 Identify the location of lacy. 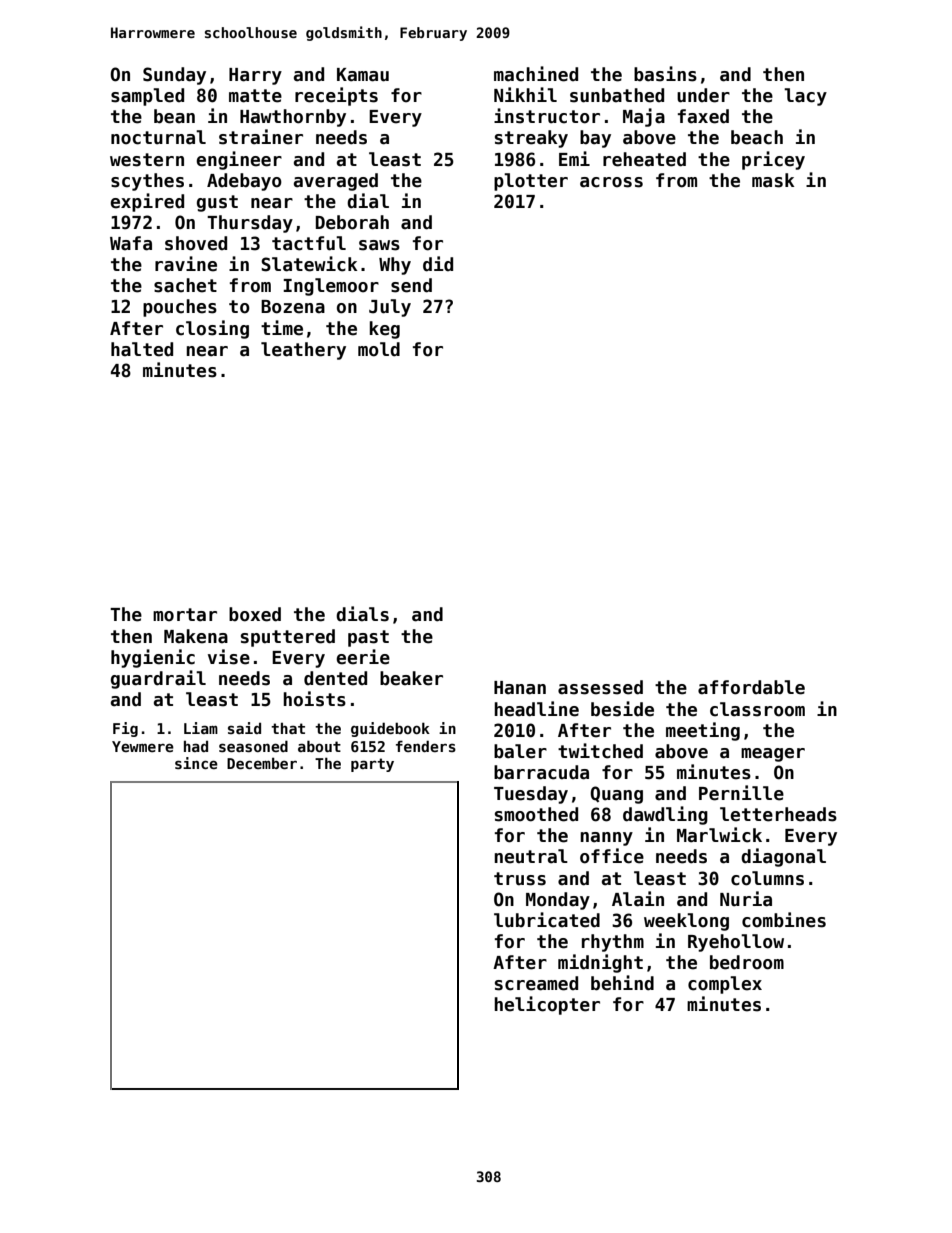
(805, 97).
